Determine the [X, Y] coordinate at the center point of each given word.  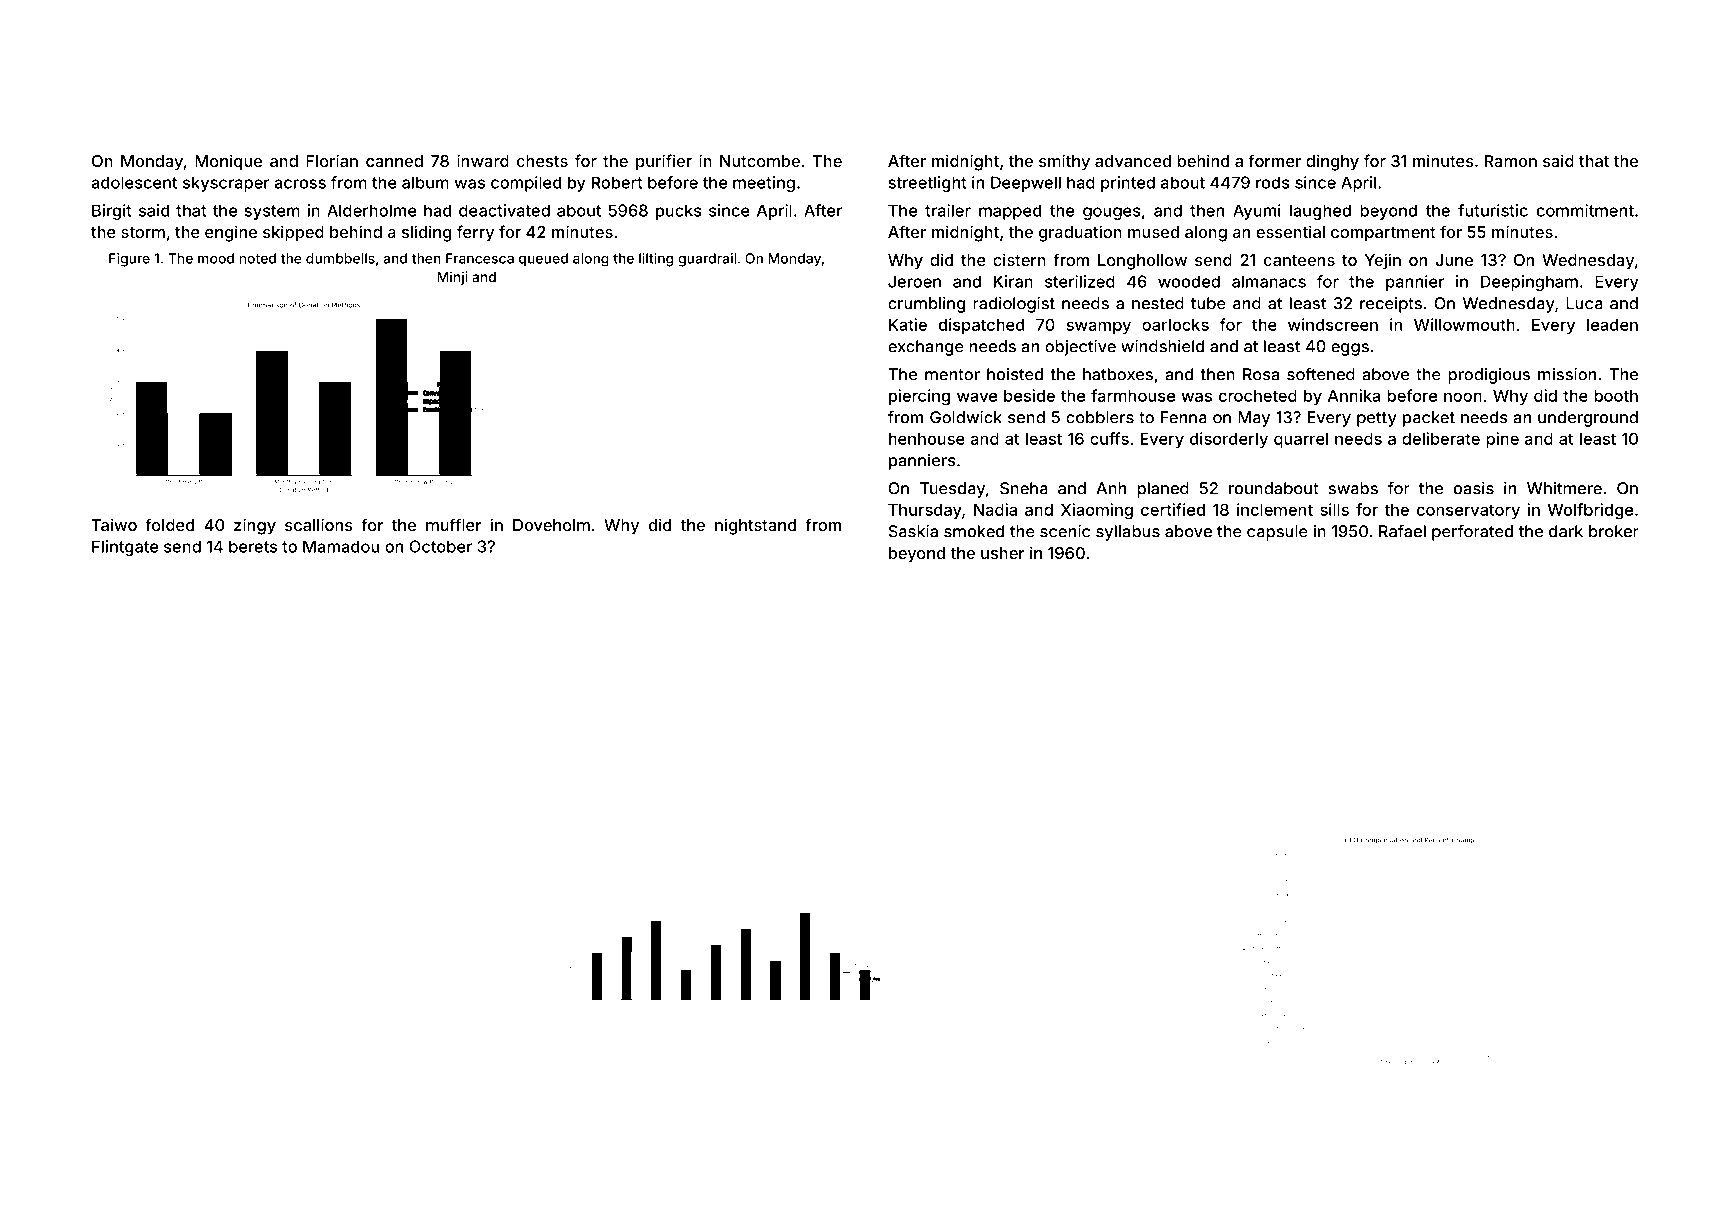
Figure [129, 260]
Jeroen [914, 281]
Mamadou [341, 546]
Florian [332, 160]
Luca [1584, 303]
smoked [974, 531]
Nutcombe [760, 161]
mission [1567, 374]
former [1274, 160]
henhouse [927, 439]
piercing [919, 397]
